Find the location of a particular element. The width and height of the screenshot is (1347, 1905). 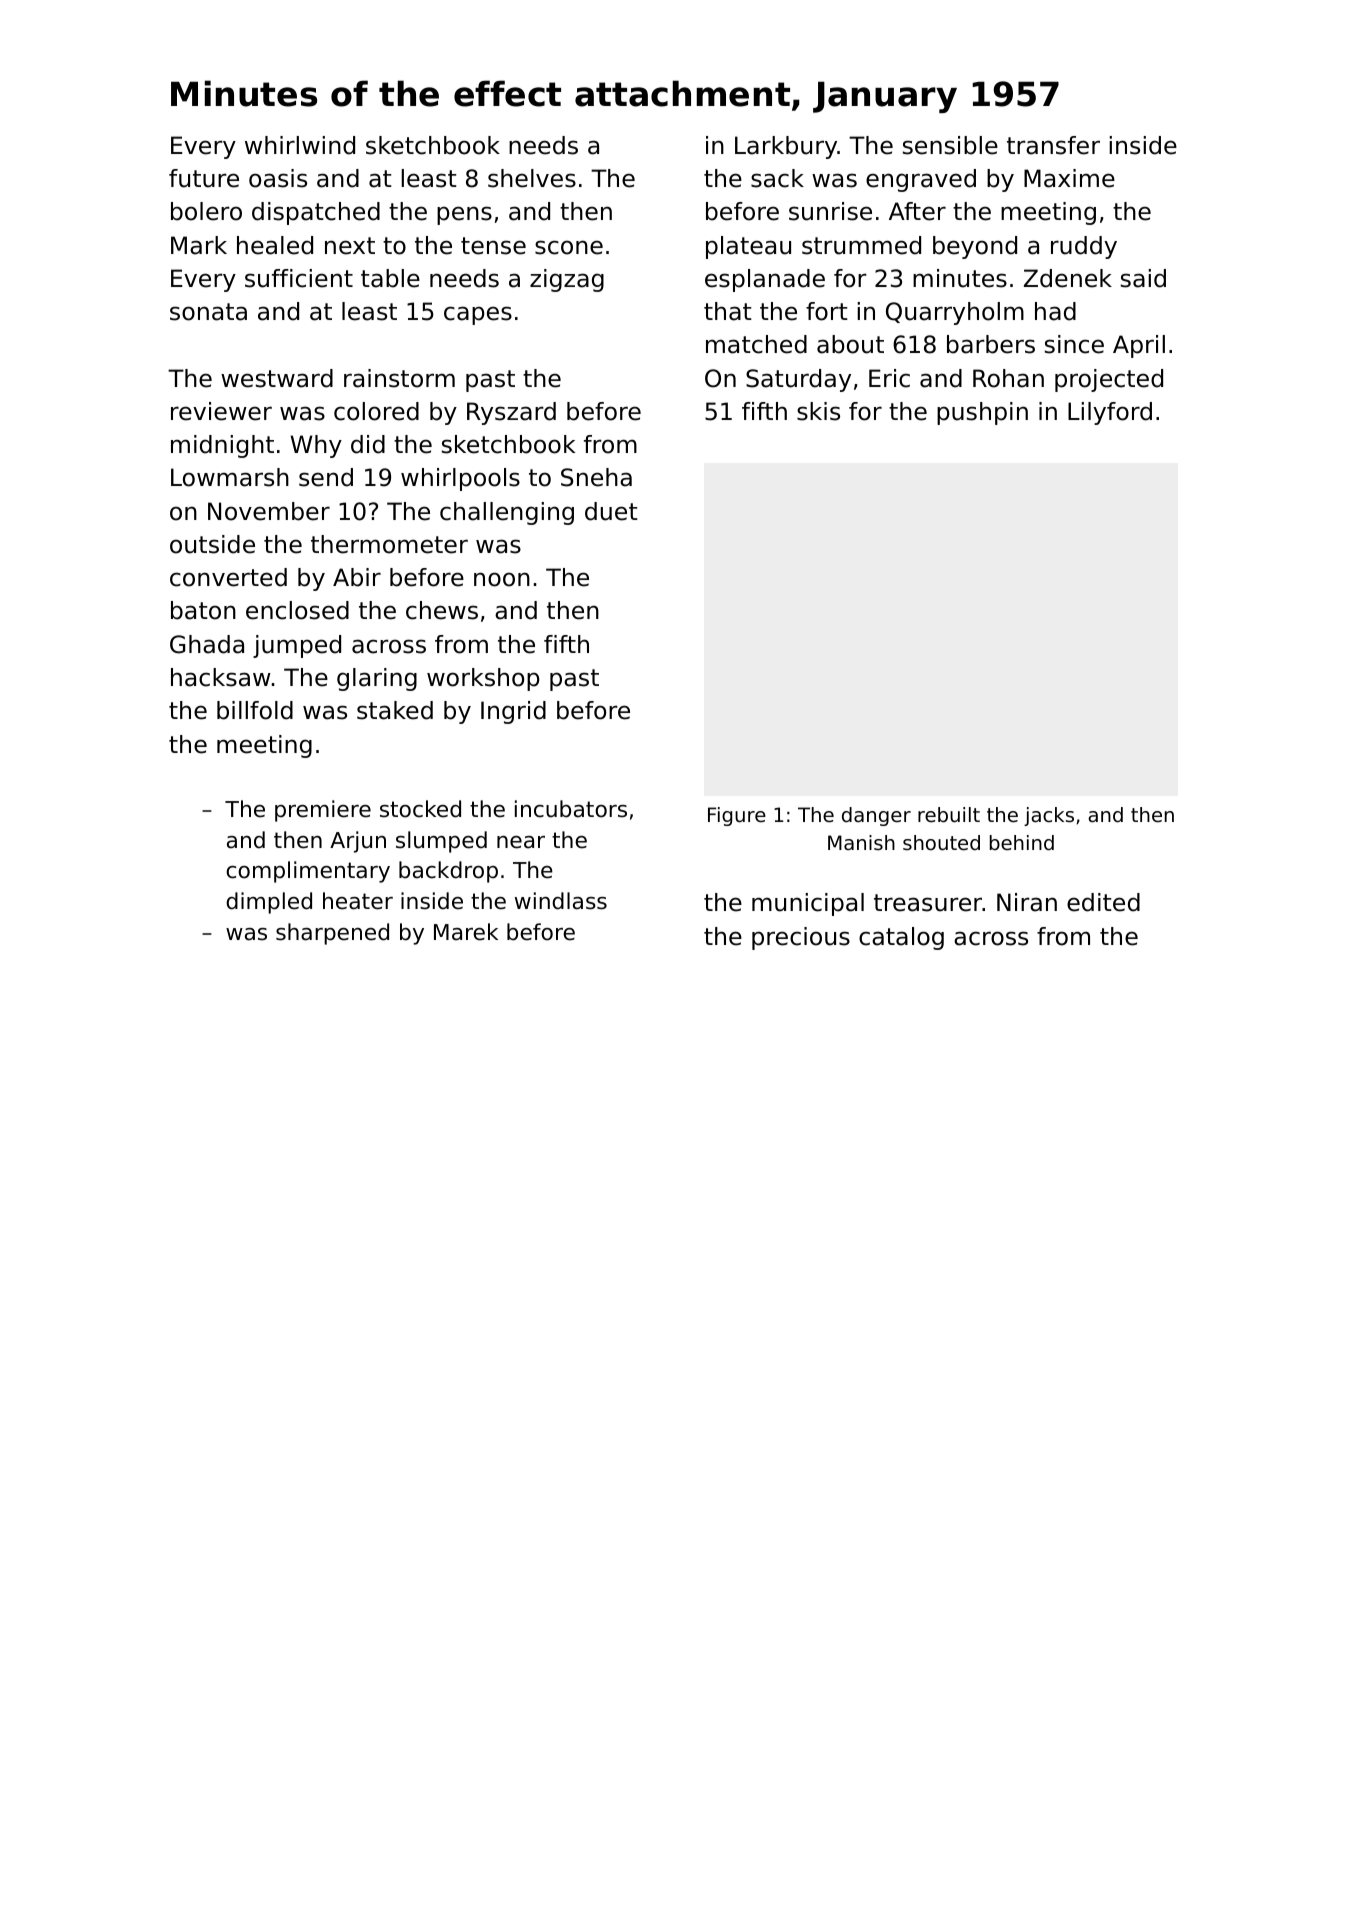

Larkbury is located at coordinates (786, 147).
